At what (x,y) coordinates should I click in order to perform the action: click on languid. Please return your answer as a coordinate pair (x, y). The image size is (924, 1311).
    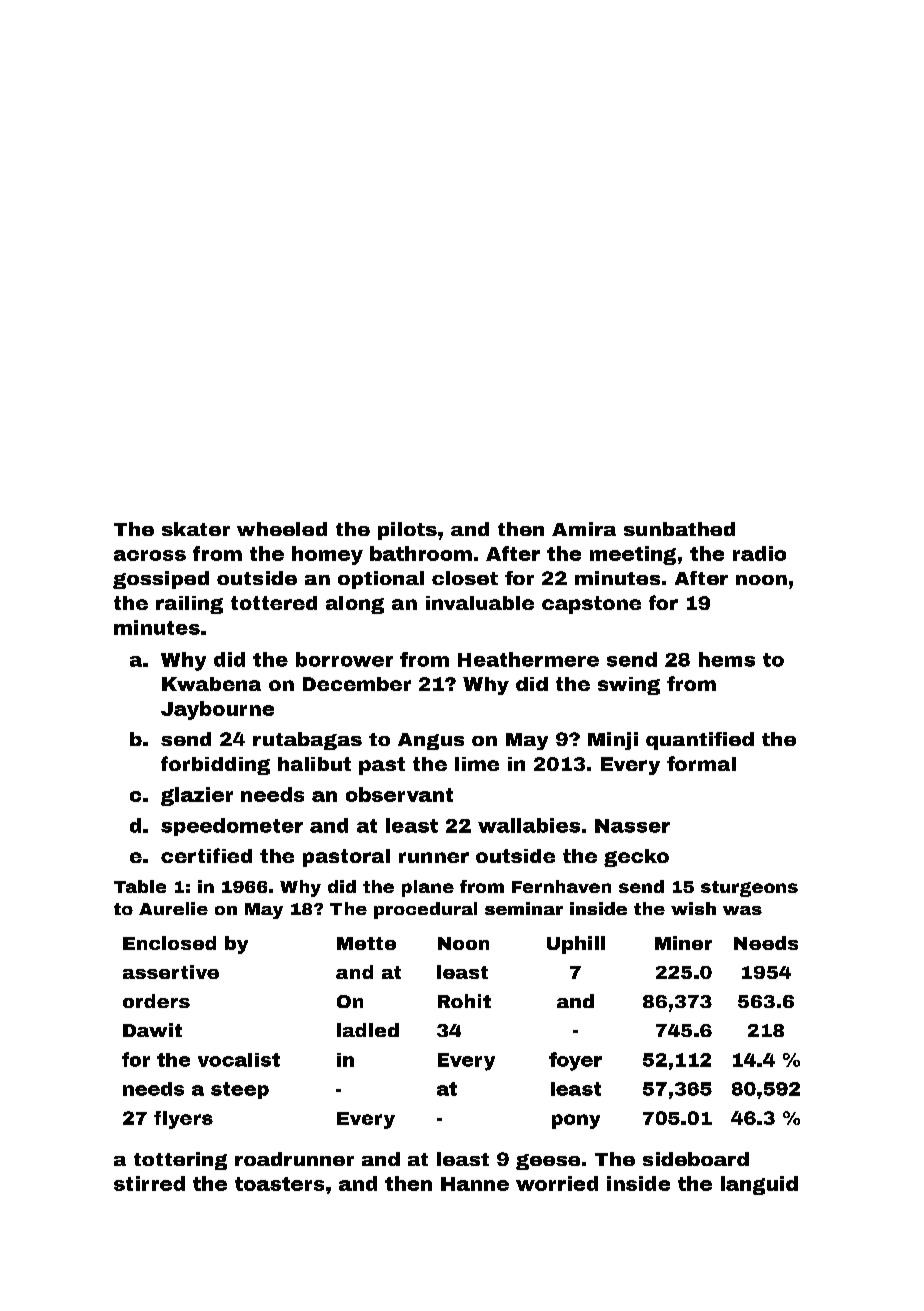
    Looking at the image, I should click on (759, 1185).
